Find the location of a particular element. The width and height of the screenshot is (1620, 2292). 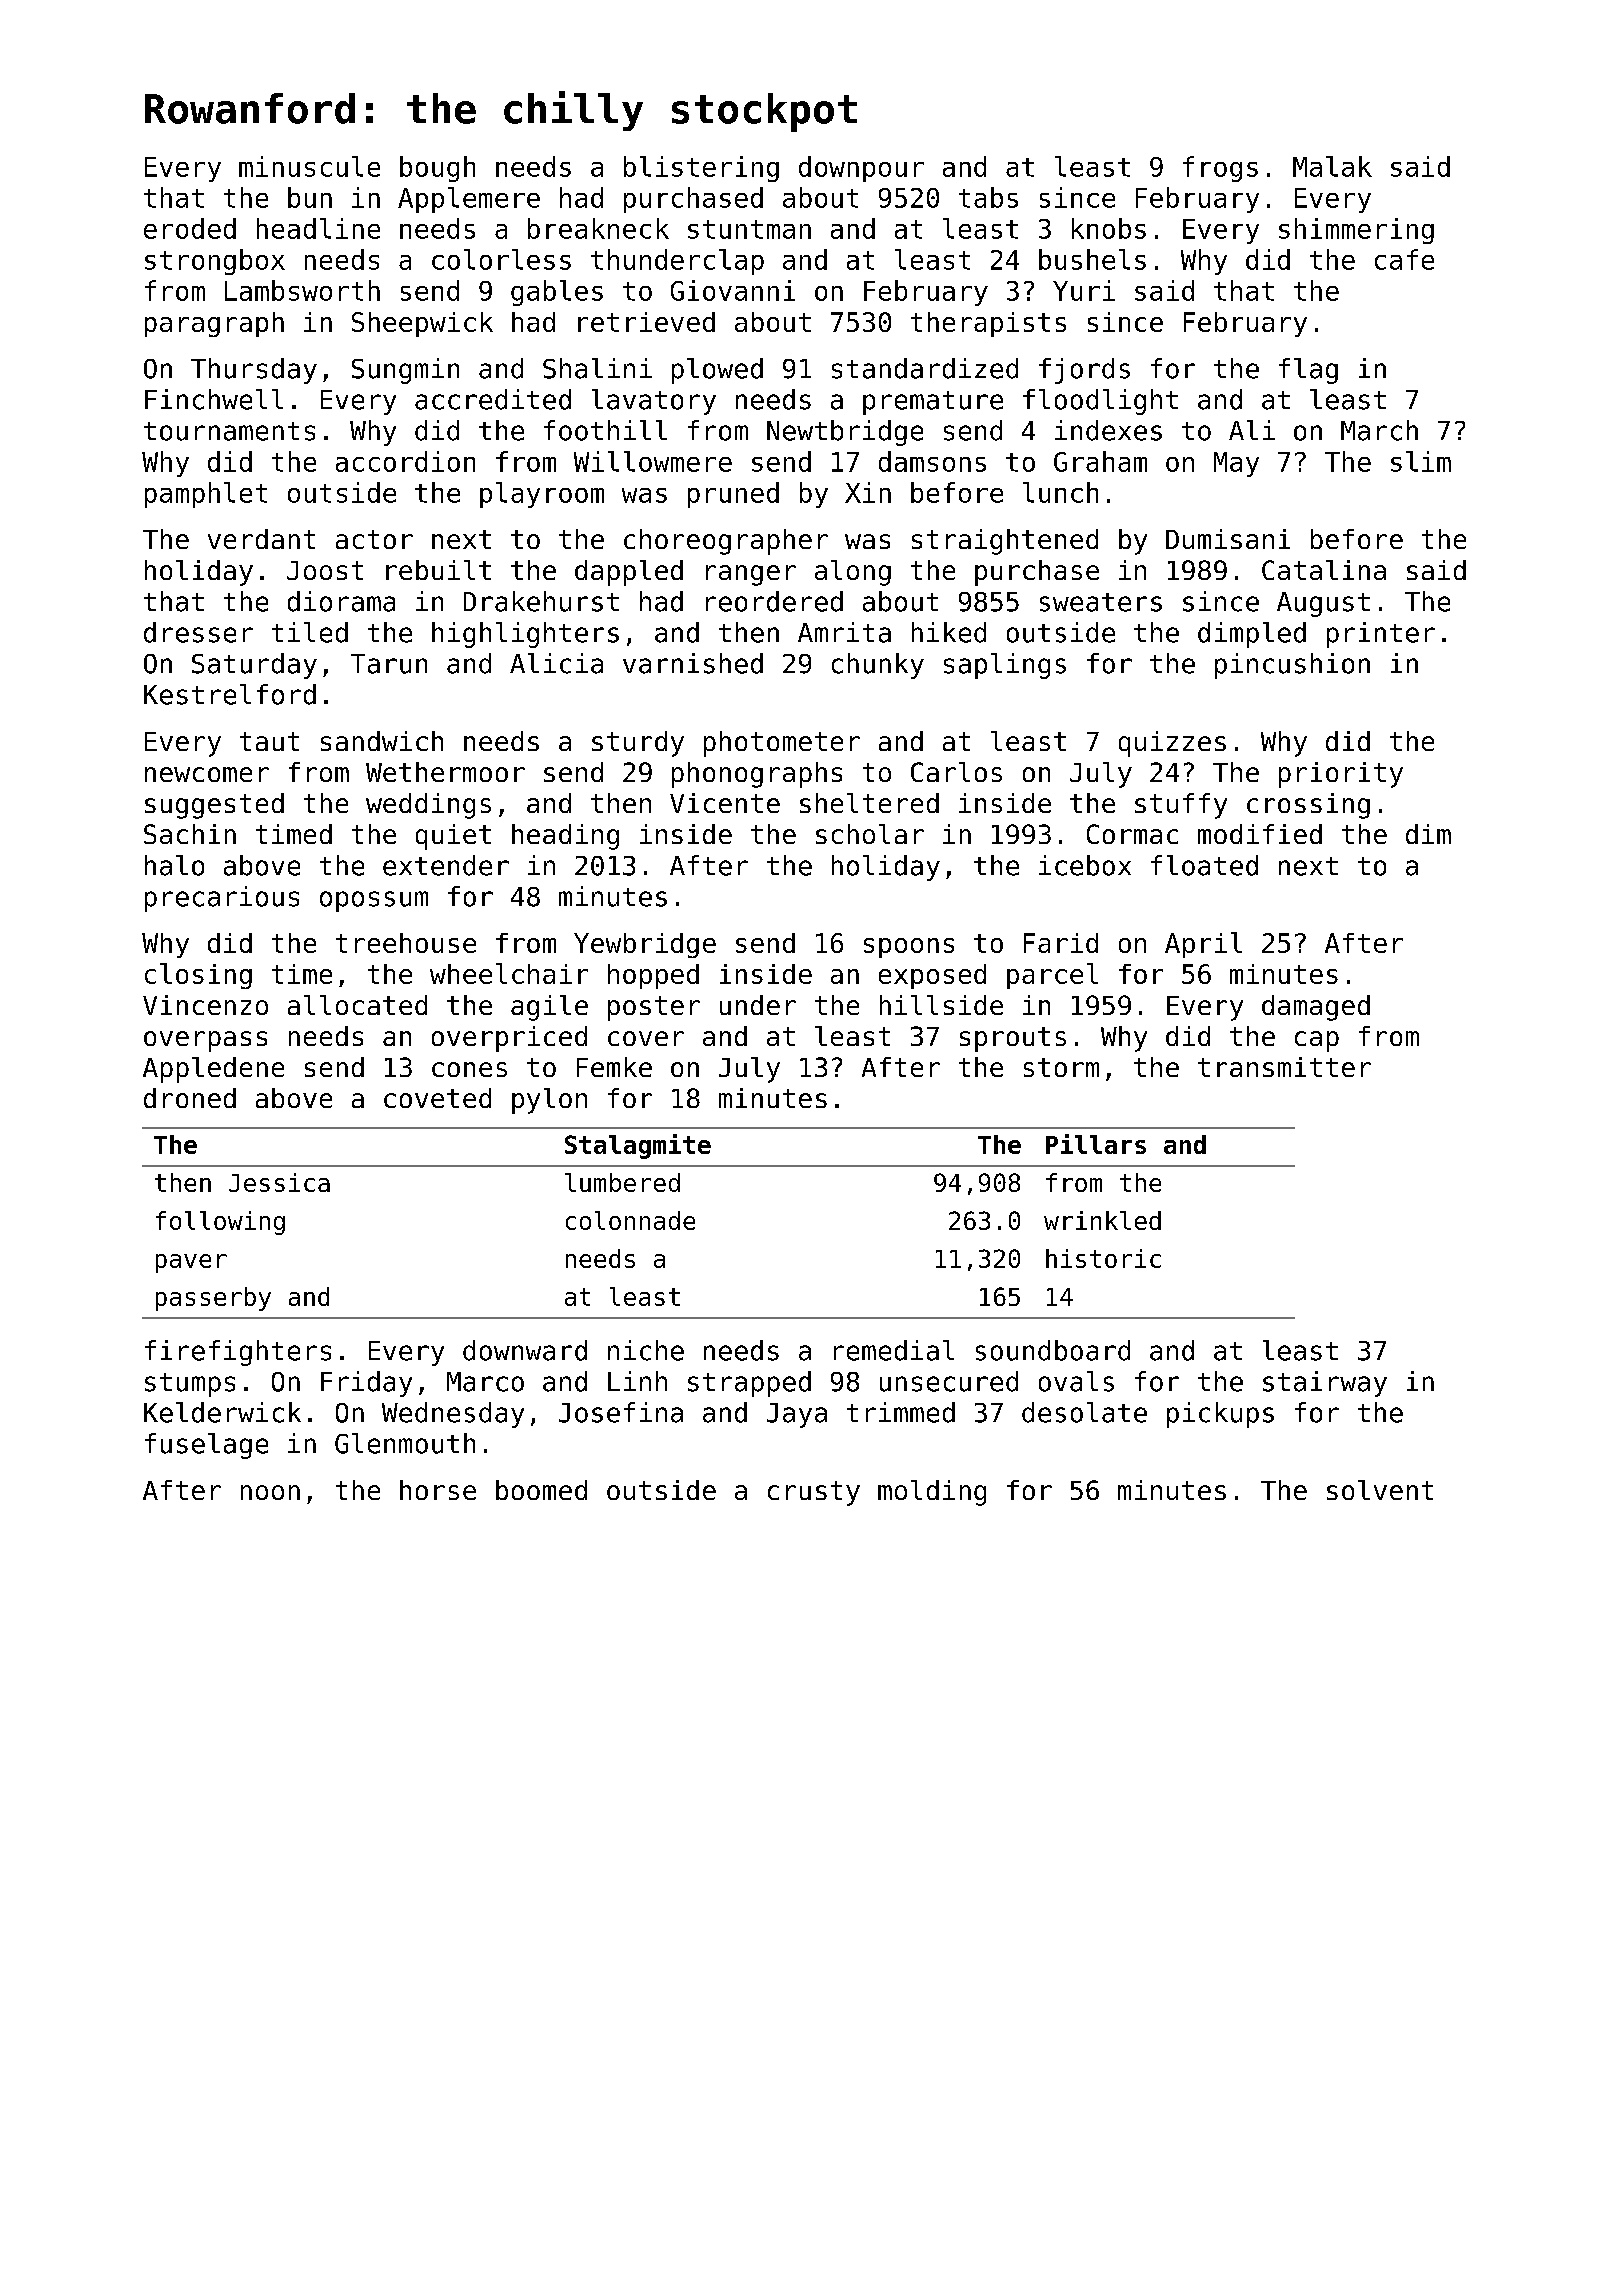

Sheepwick is located at coordinates (422, 324).
